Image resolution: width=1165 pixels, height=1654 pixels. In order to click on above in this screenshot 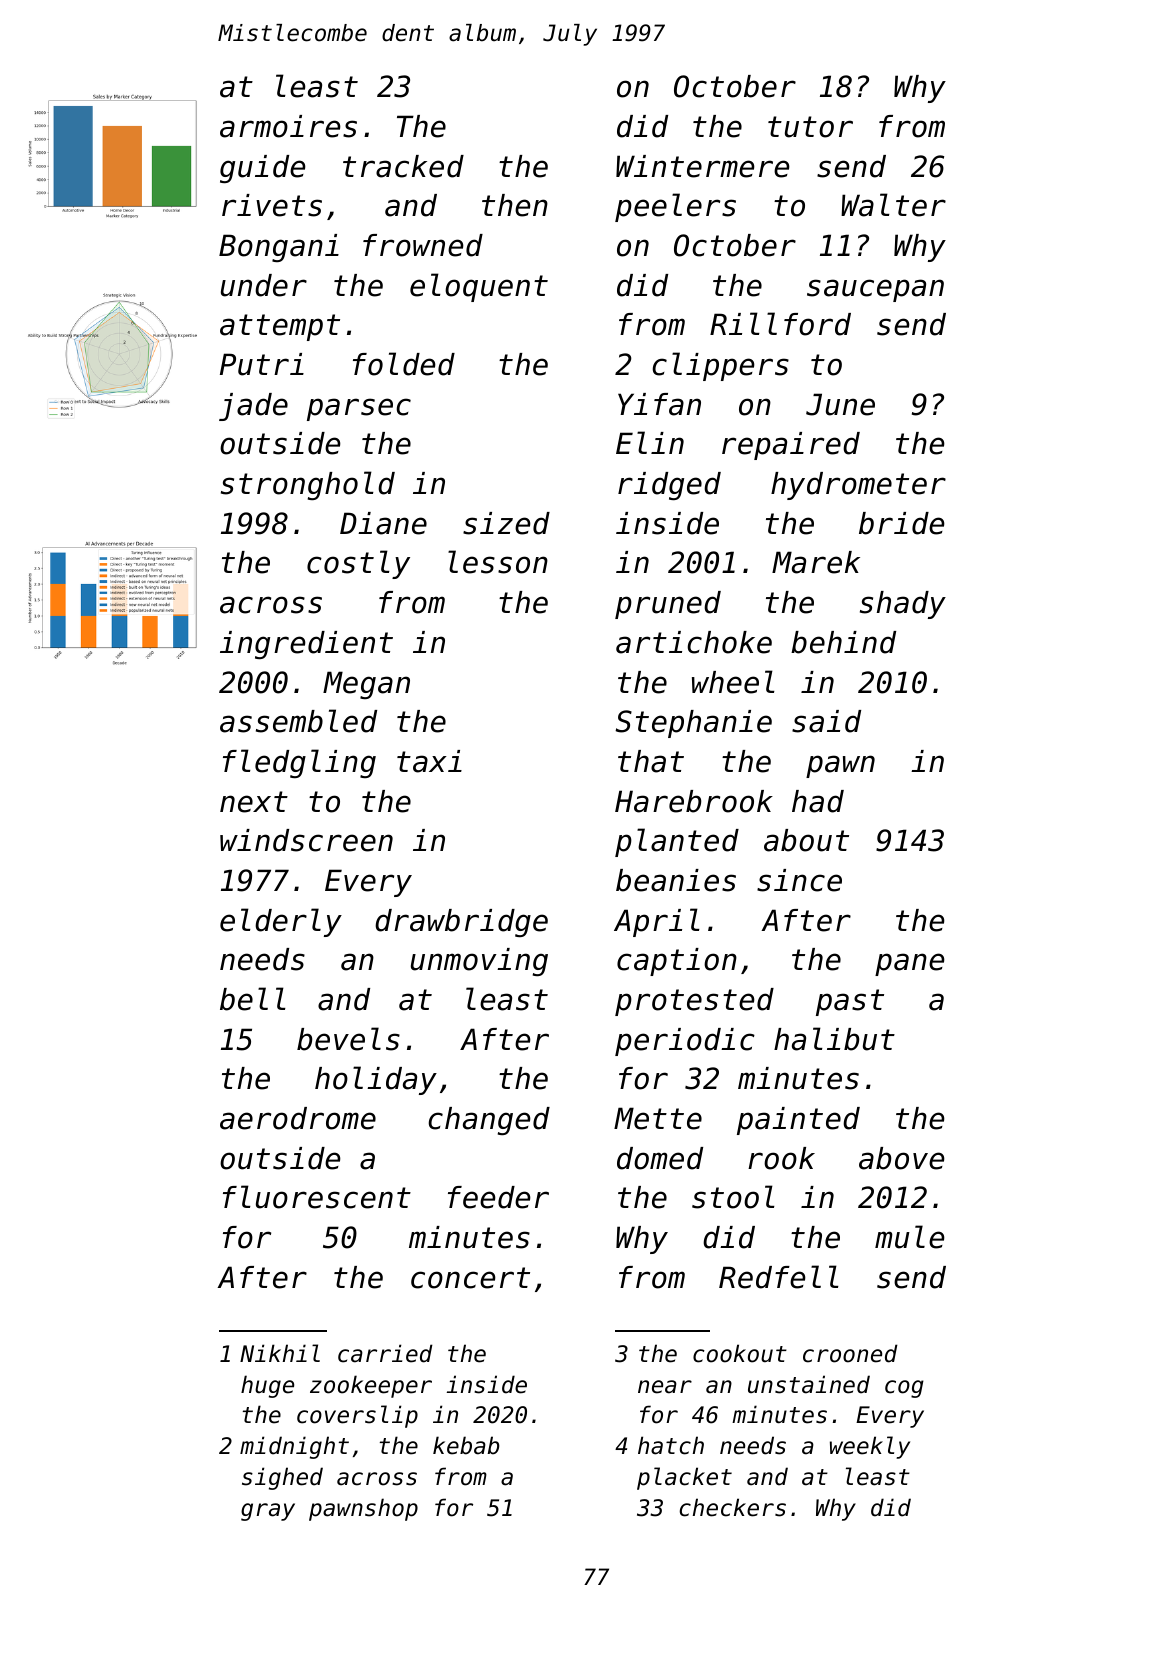, I will do `click(902, 1158)`.
